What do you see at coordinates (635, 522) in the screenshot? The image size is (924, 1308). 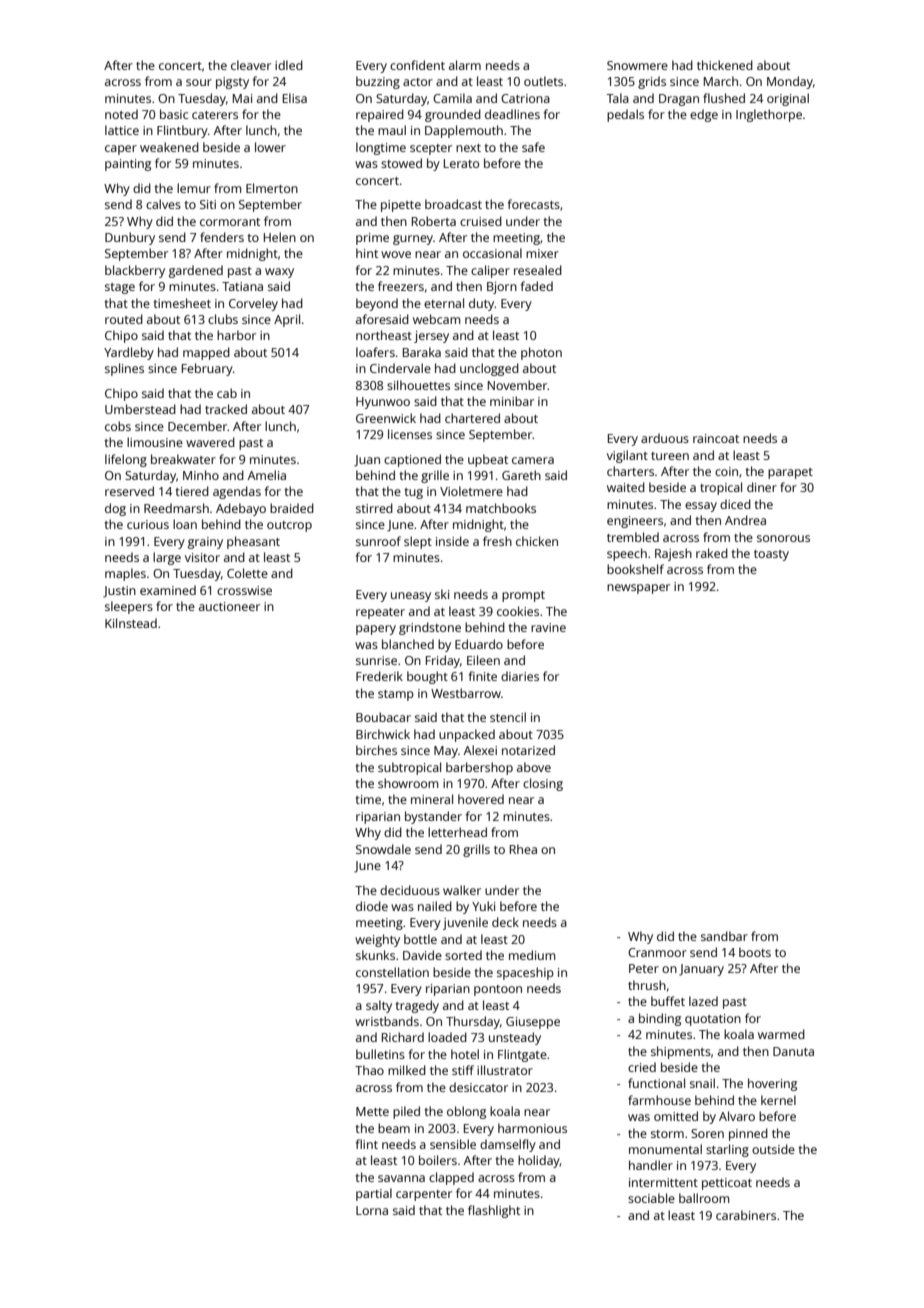 I see `engineers` at bounding box center [635, 522].
